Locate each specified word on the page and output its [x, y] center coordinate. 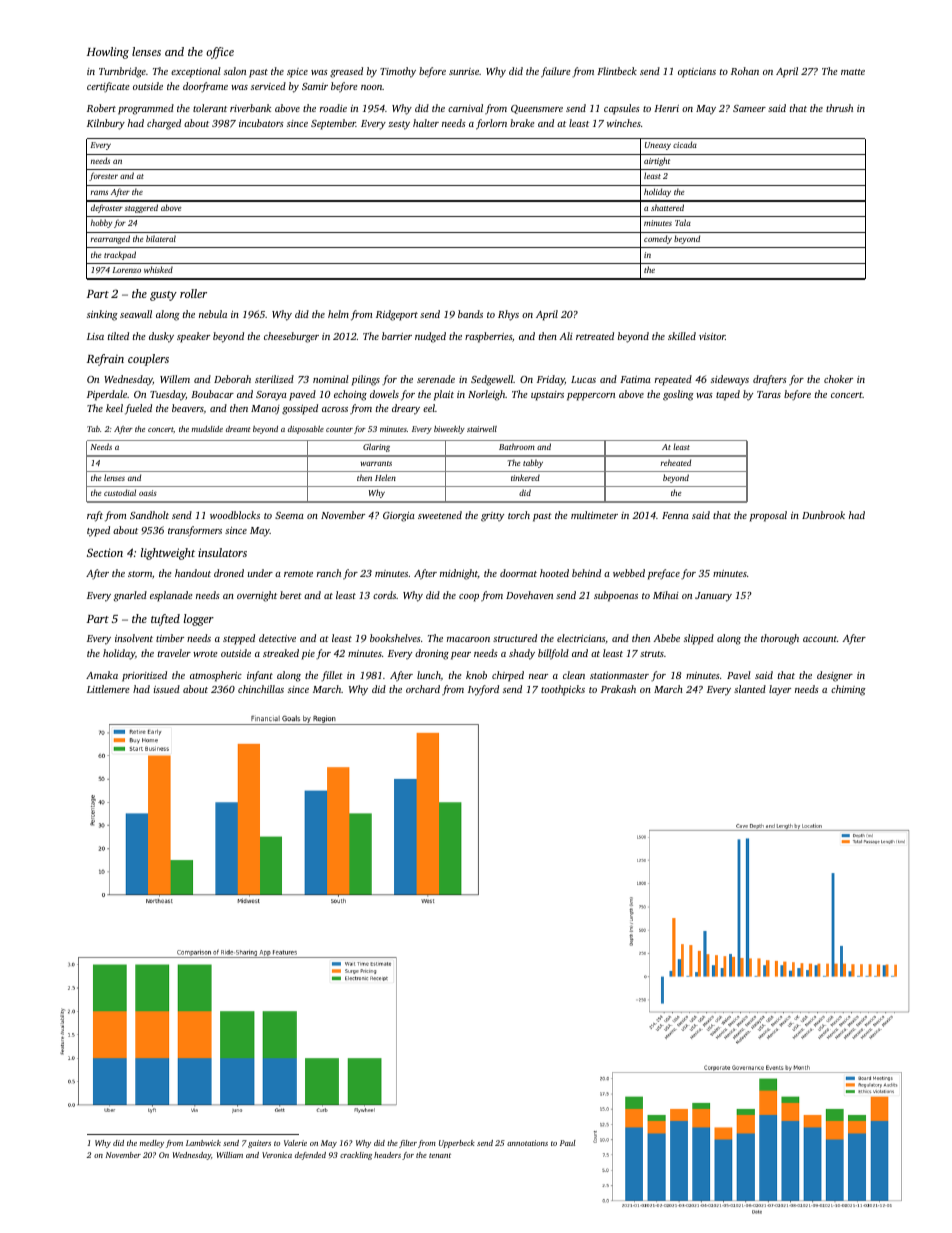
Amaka [102, 675]
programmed [146, 109]
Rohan [745, 71]
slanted [750, 689]
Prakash [618, 689]
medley [151, 1144]
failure [555, 72]
